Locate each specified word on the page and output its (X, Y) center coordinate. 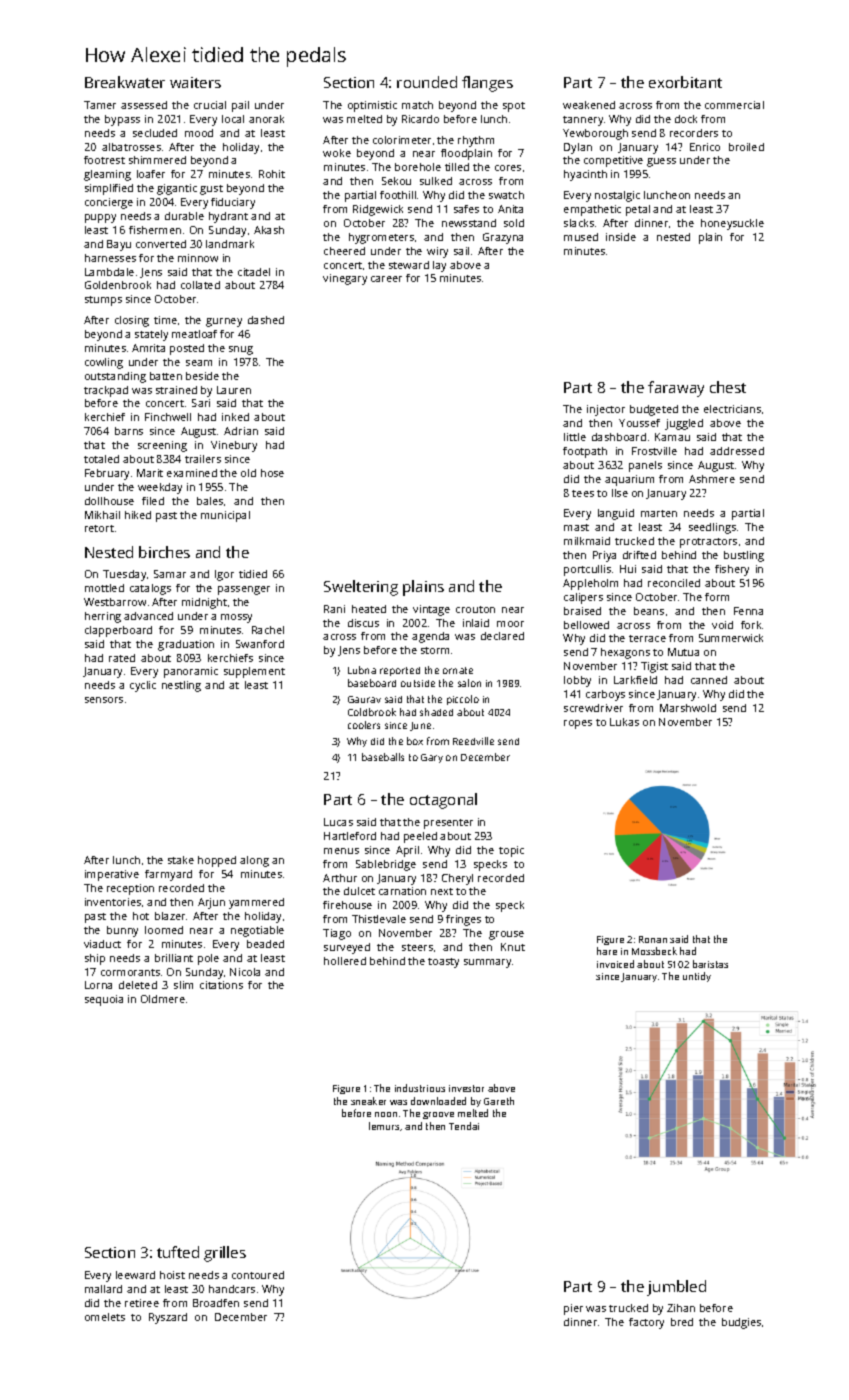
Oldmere (163, 999)
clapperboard (118, 631)
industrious (420, 1088)
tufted (178, 1252)
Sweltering (361, 588)
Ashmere (712, 479)
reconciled (674, 583)
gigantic (177, 189)
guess (661, 162)
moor (510, 624)
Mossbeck (654, 951)
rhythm (476, 141)
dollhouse (109, 501)
